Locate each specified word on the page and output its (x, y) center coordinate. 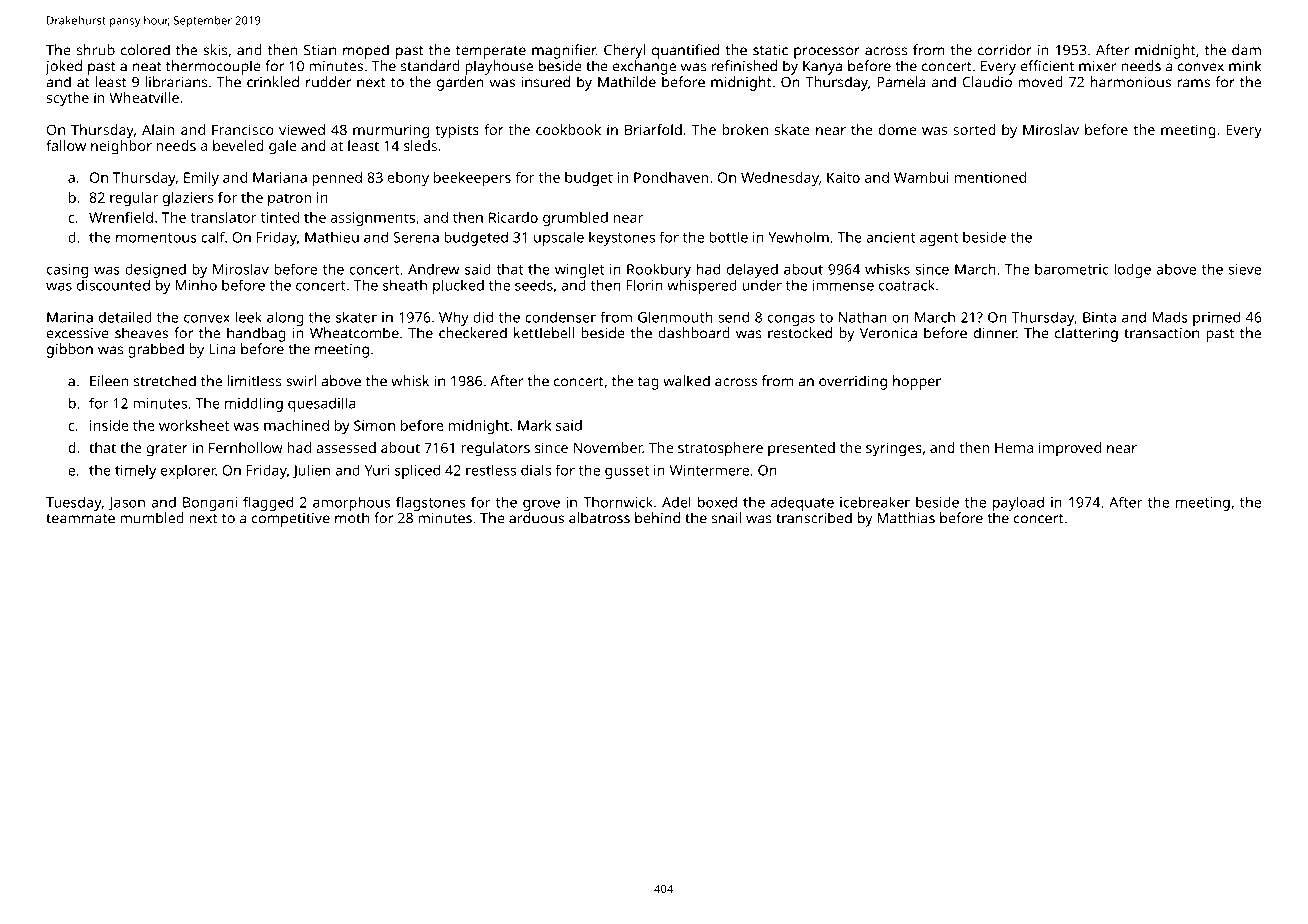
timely (135, 471)
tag (648, 383)
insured (545, 82)
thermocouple (213, 67)
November (608, 447)
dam (1246, 50)
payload (1018, 503)
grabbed (156, 350)
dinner (995, 333)
